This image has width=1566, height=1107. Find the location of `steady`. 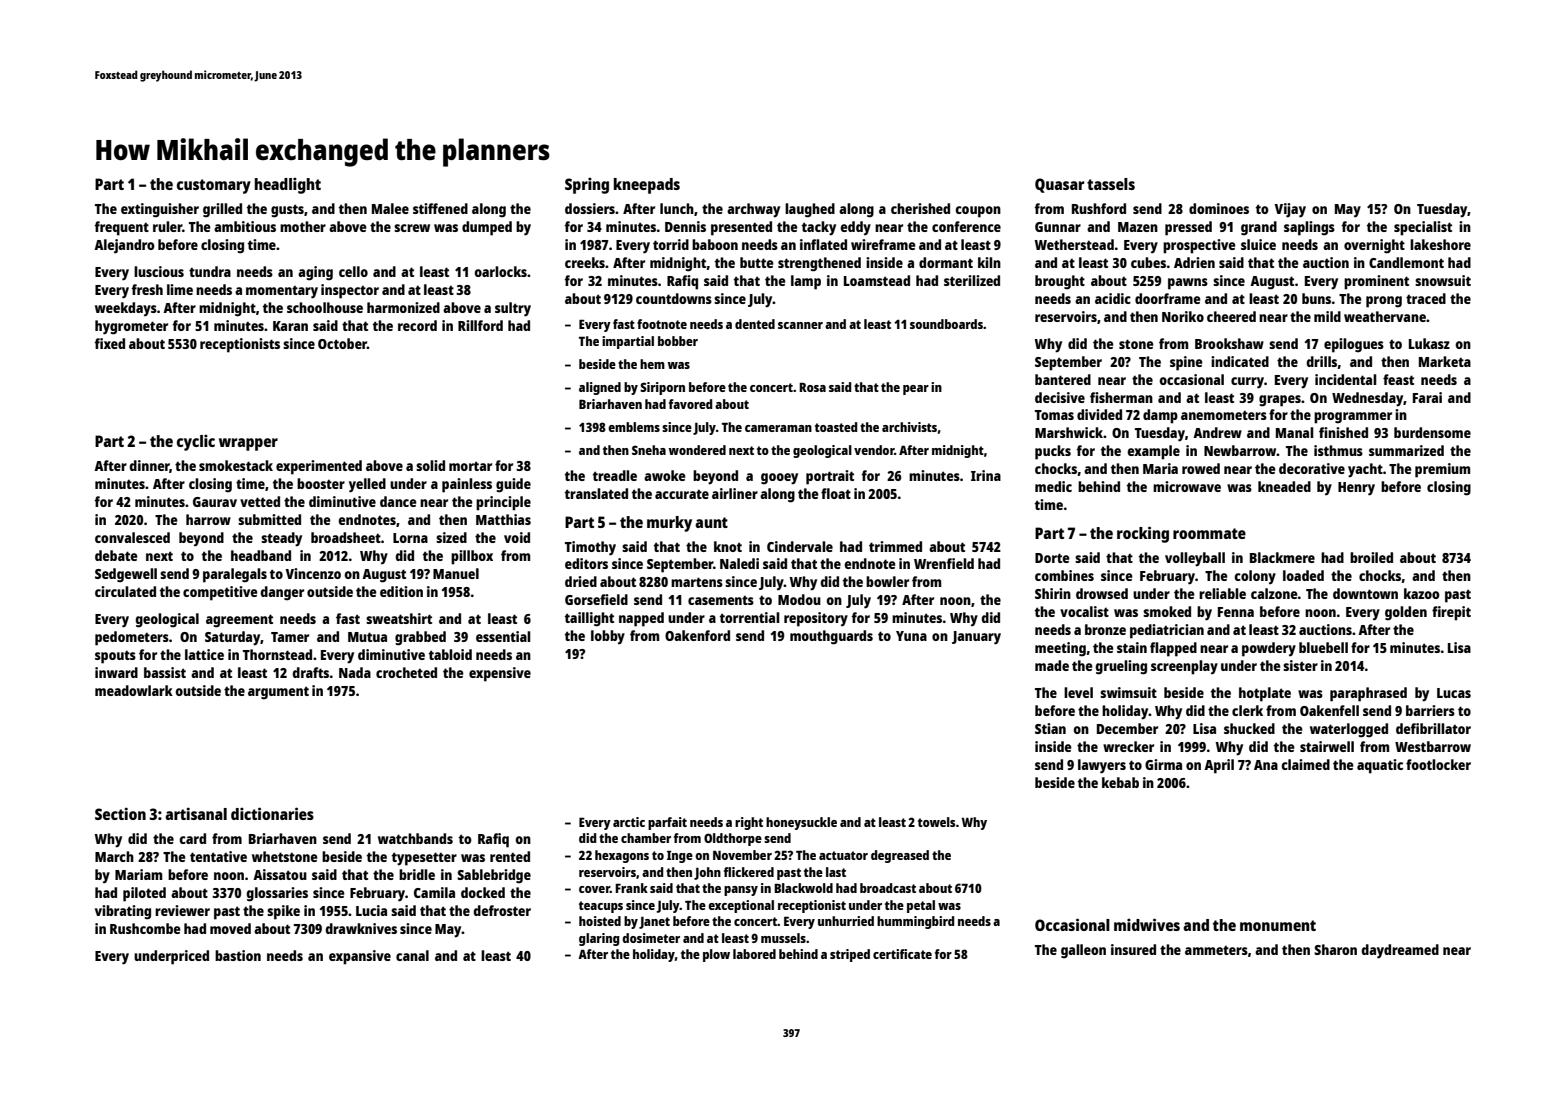

steady is located at coordinates (281, 539).
